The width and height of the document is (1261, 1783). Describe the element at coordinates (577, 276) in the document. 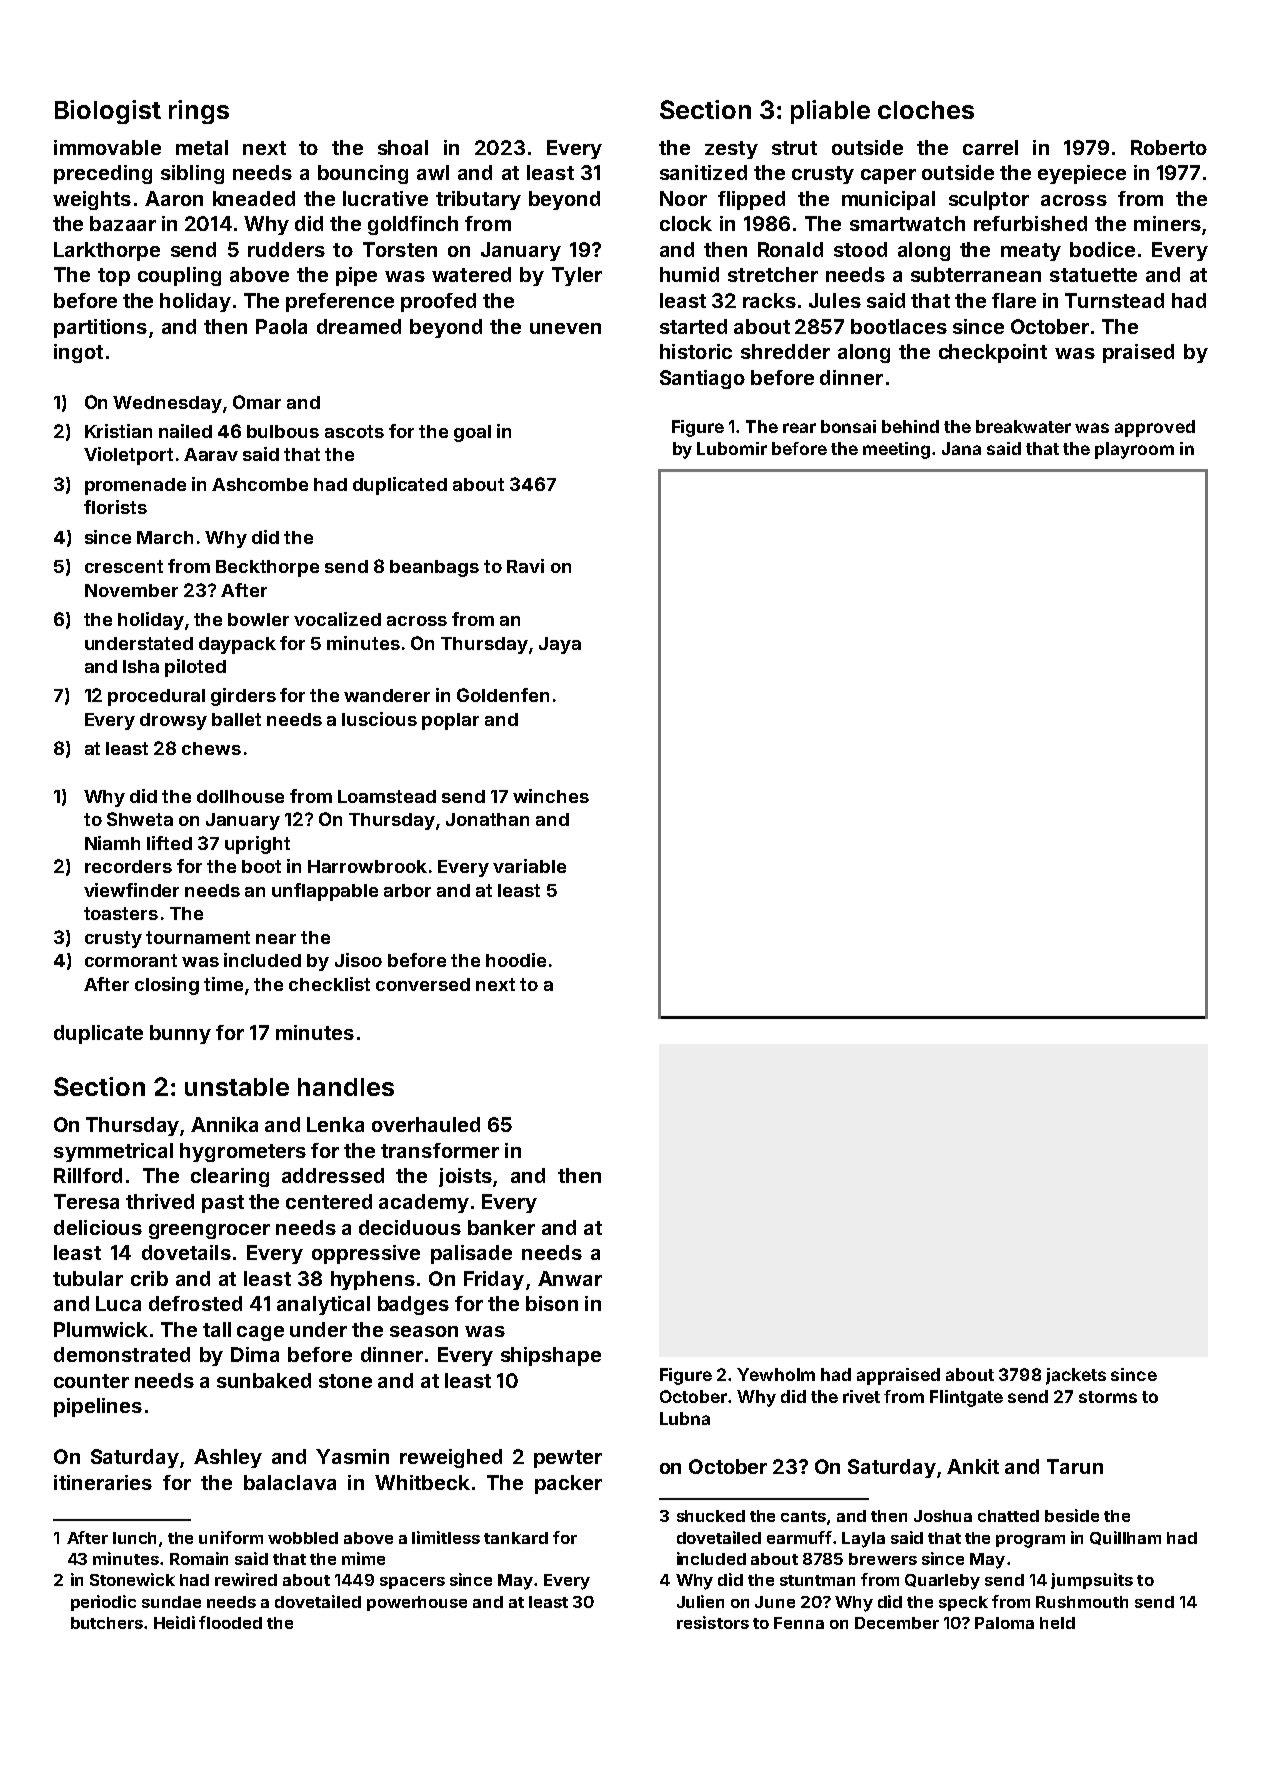

I see `Tyler` at that location.
